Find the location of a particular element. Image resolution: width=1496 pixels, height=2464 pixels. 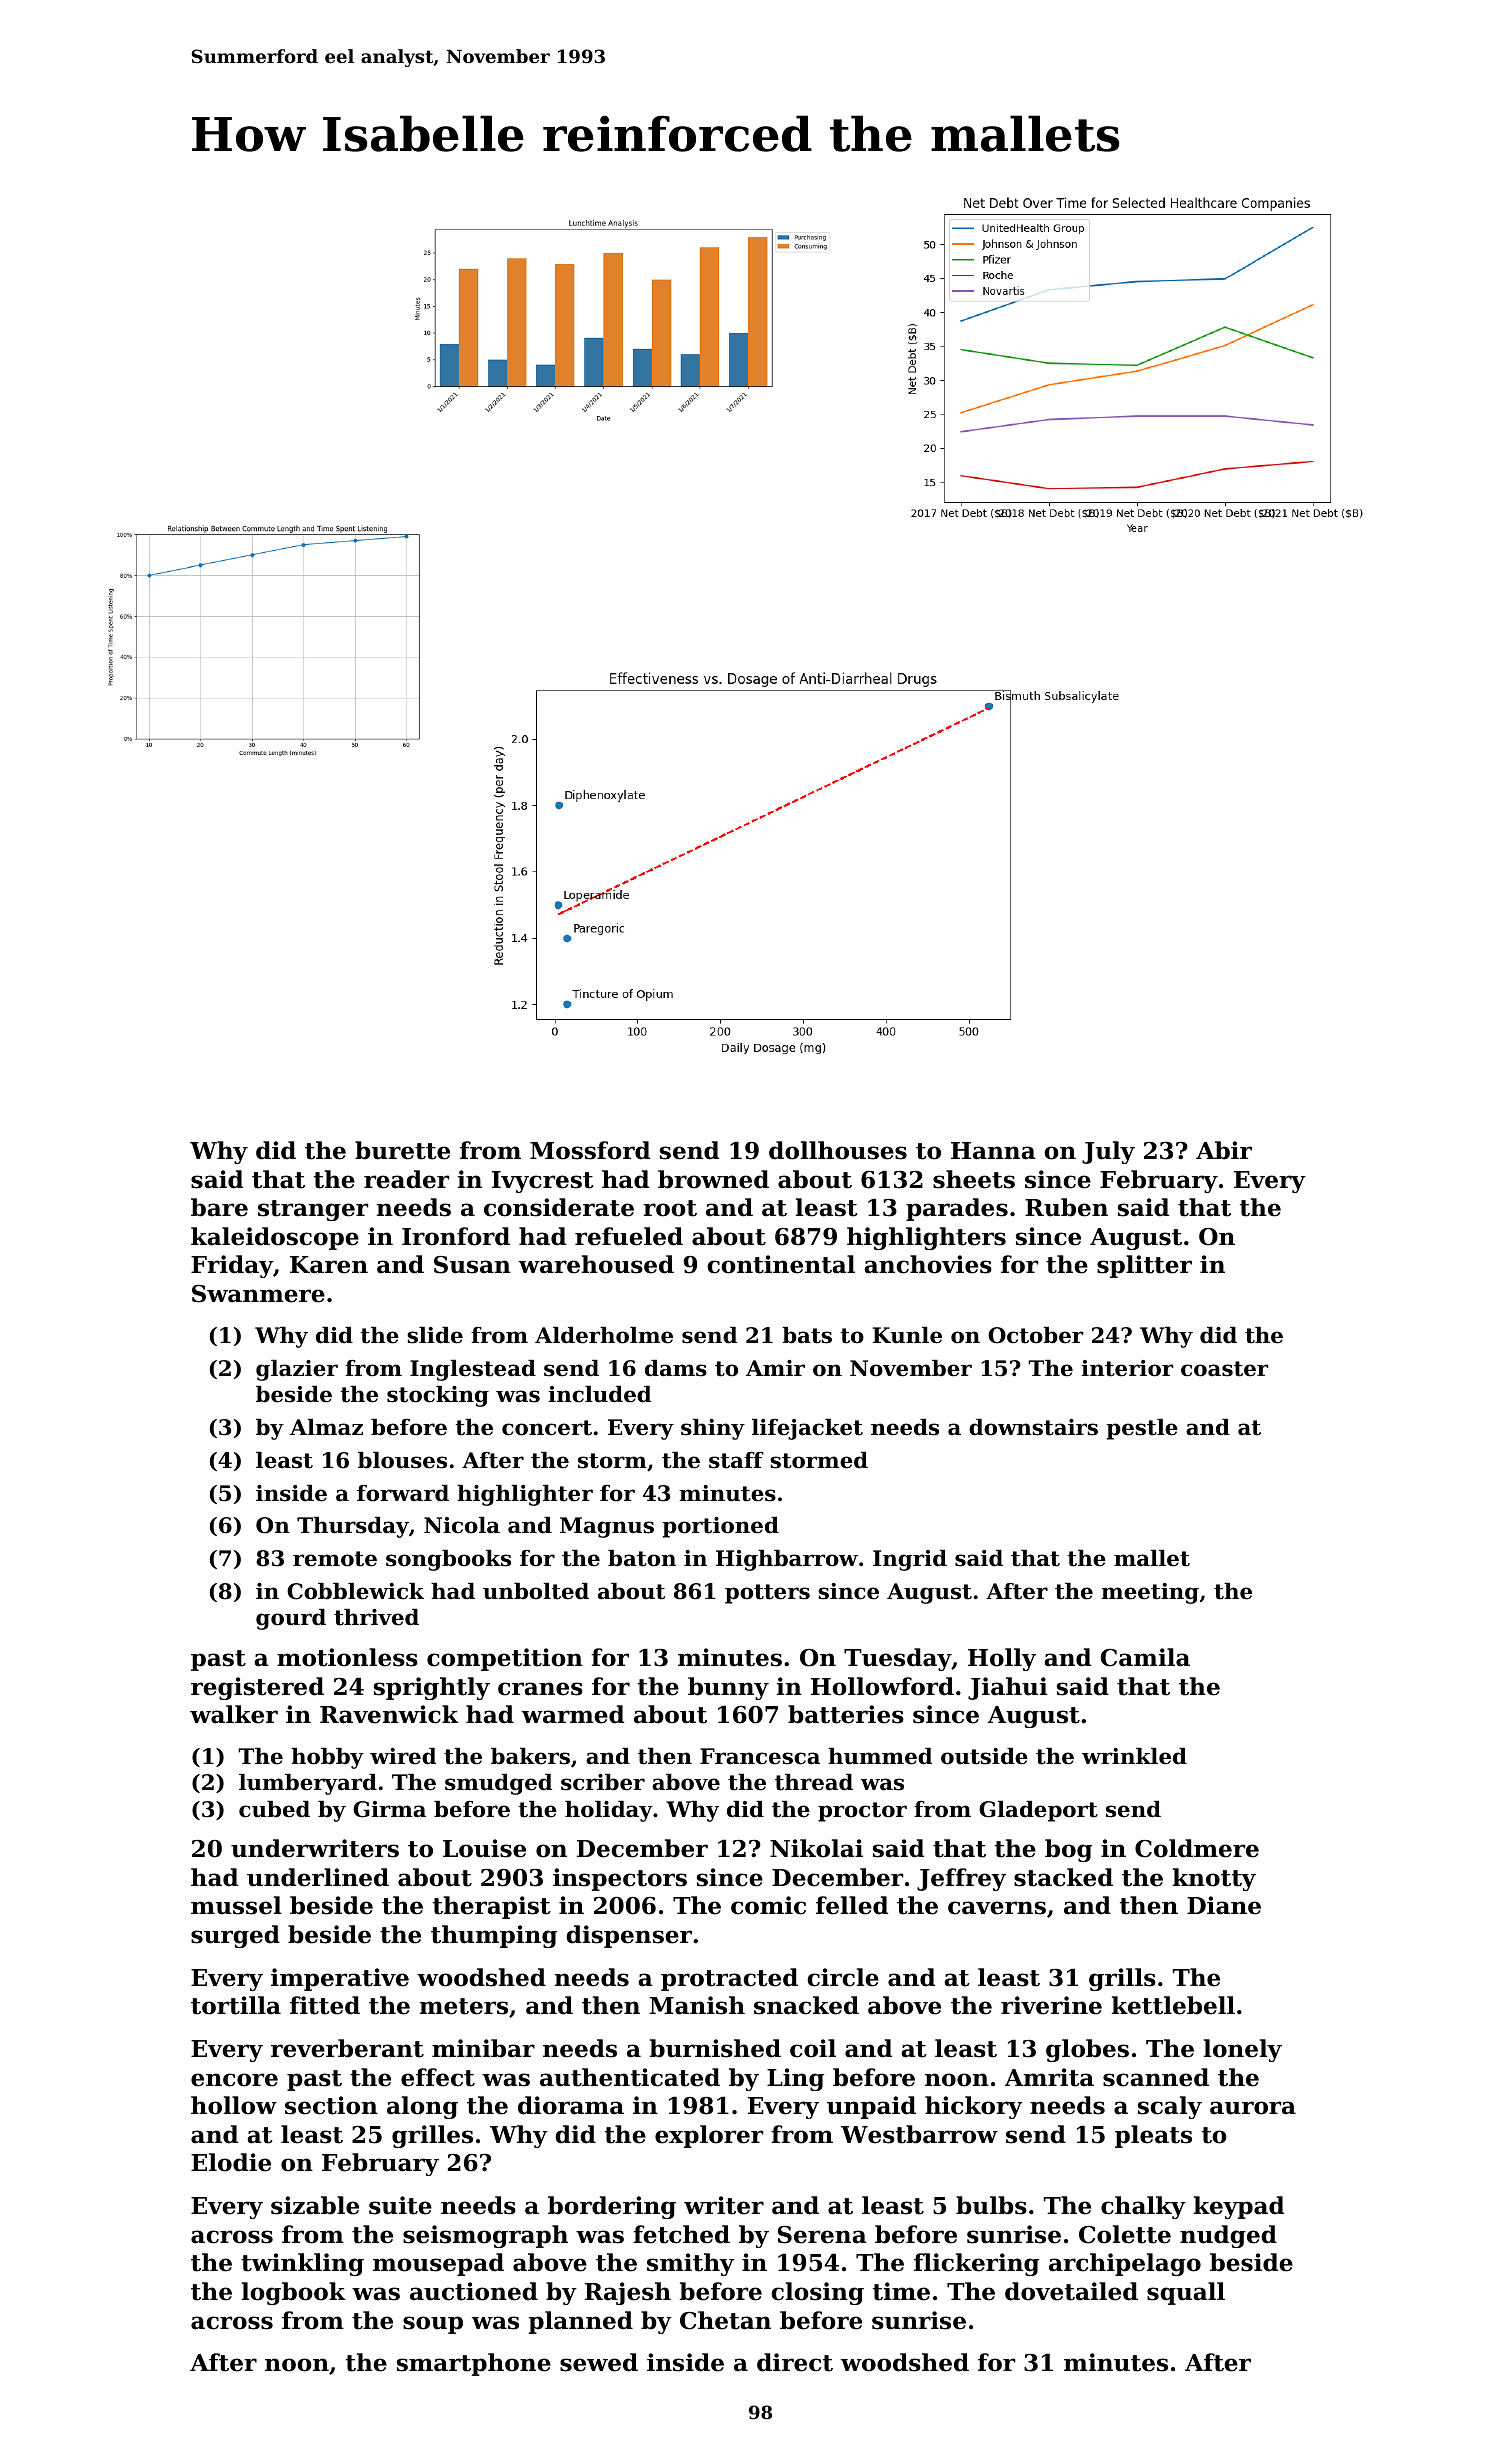

bunny is located at coordinates (728, 1688).
